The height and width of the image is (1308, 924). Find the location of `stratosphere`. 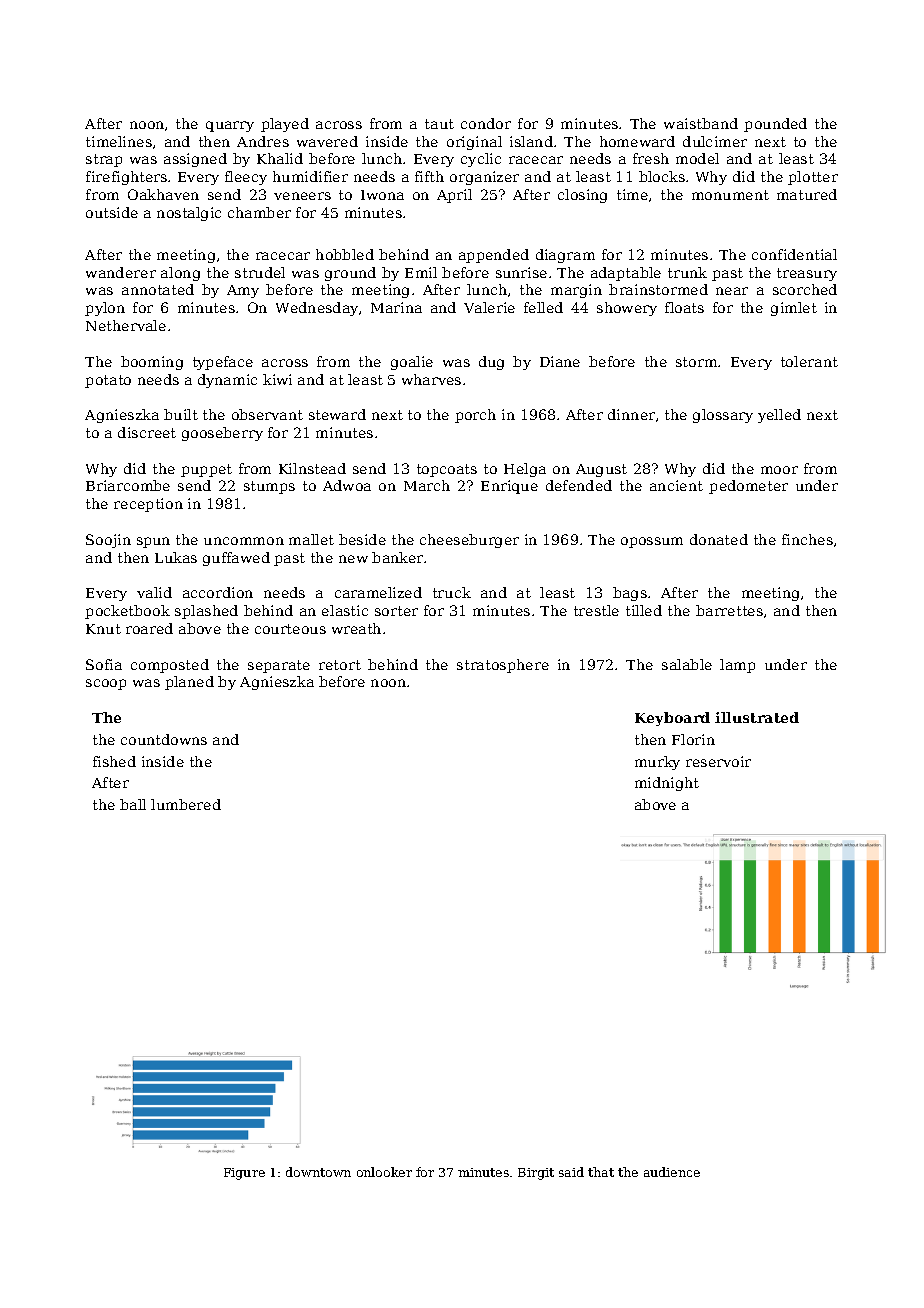

stratosphere is located at coordinates (503, 666).
